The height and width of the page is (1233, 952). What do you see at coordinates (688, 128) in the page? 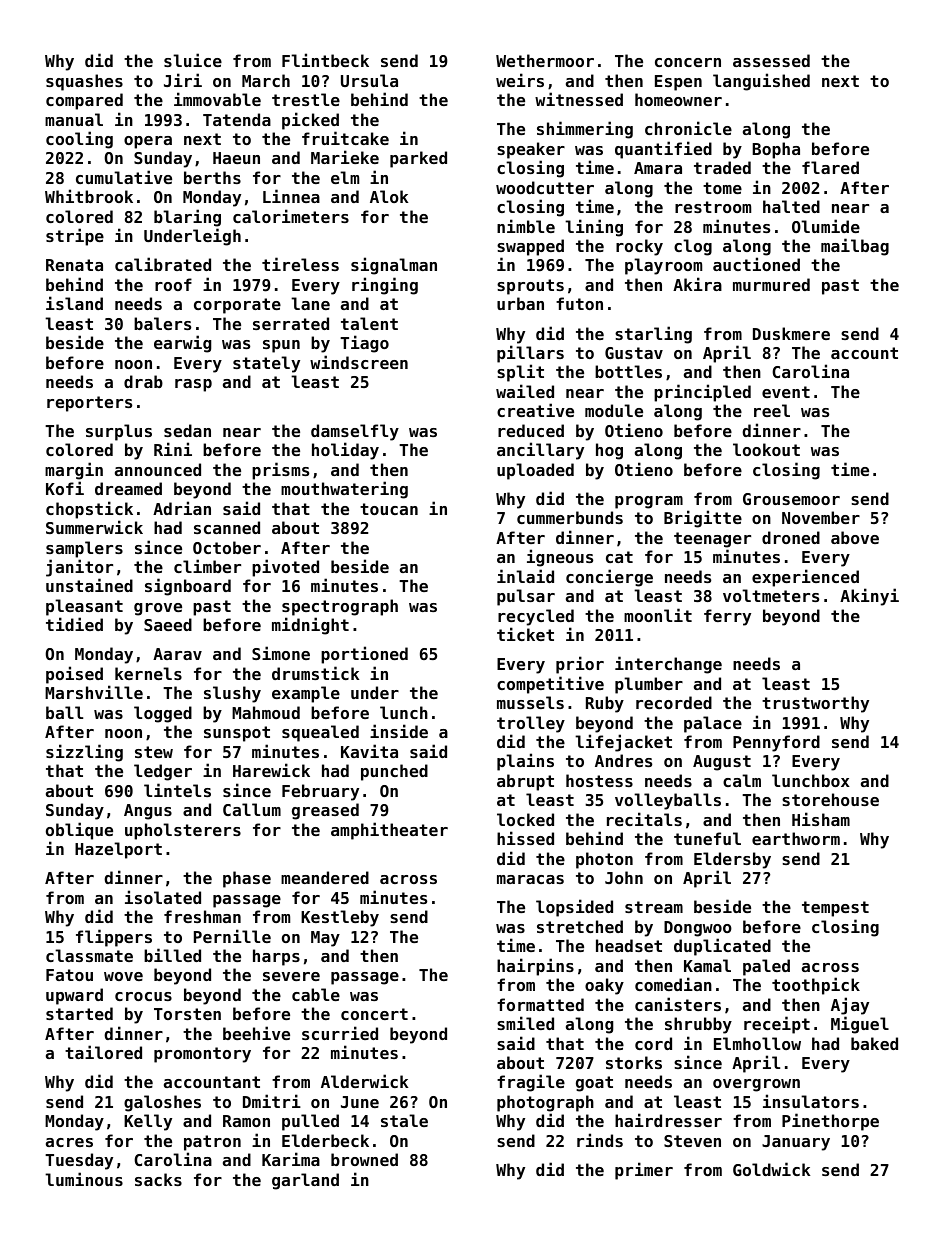
I see `chronicle` at bounding box center [688, 128].
